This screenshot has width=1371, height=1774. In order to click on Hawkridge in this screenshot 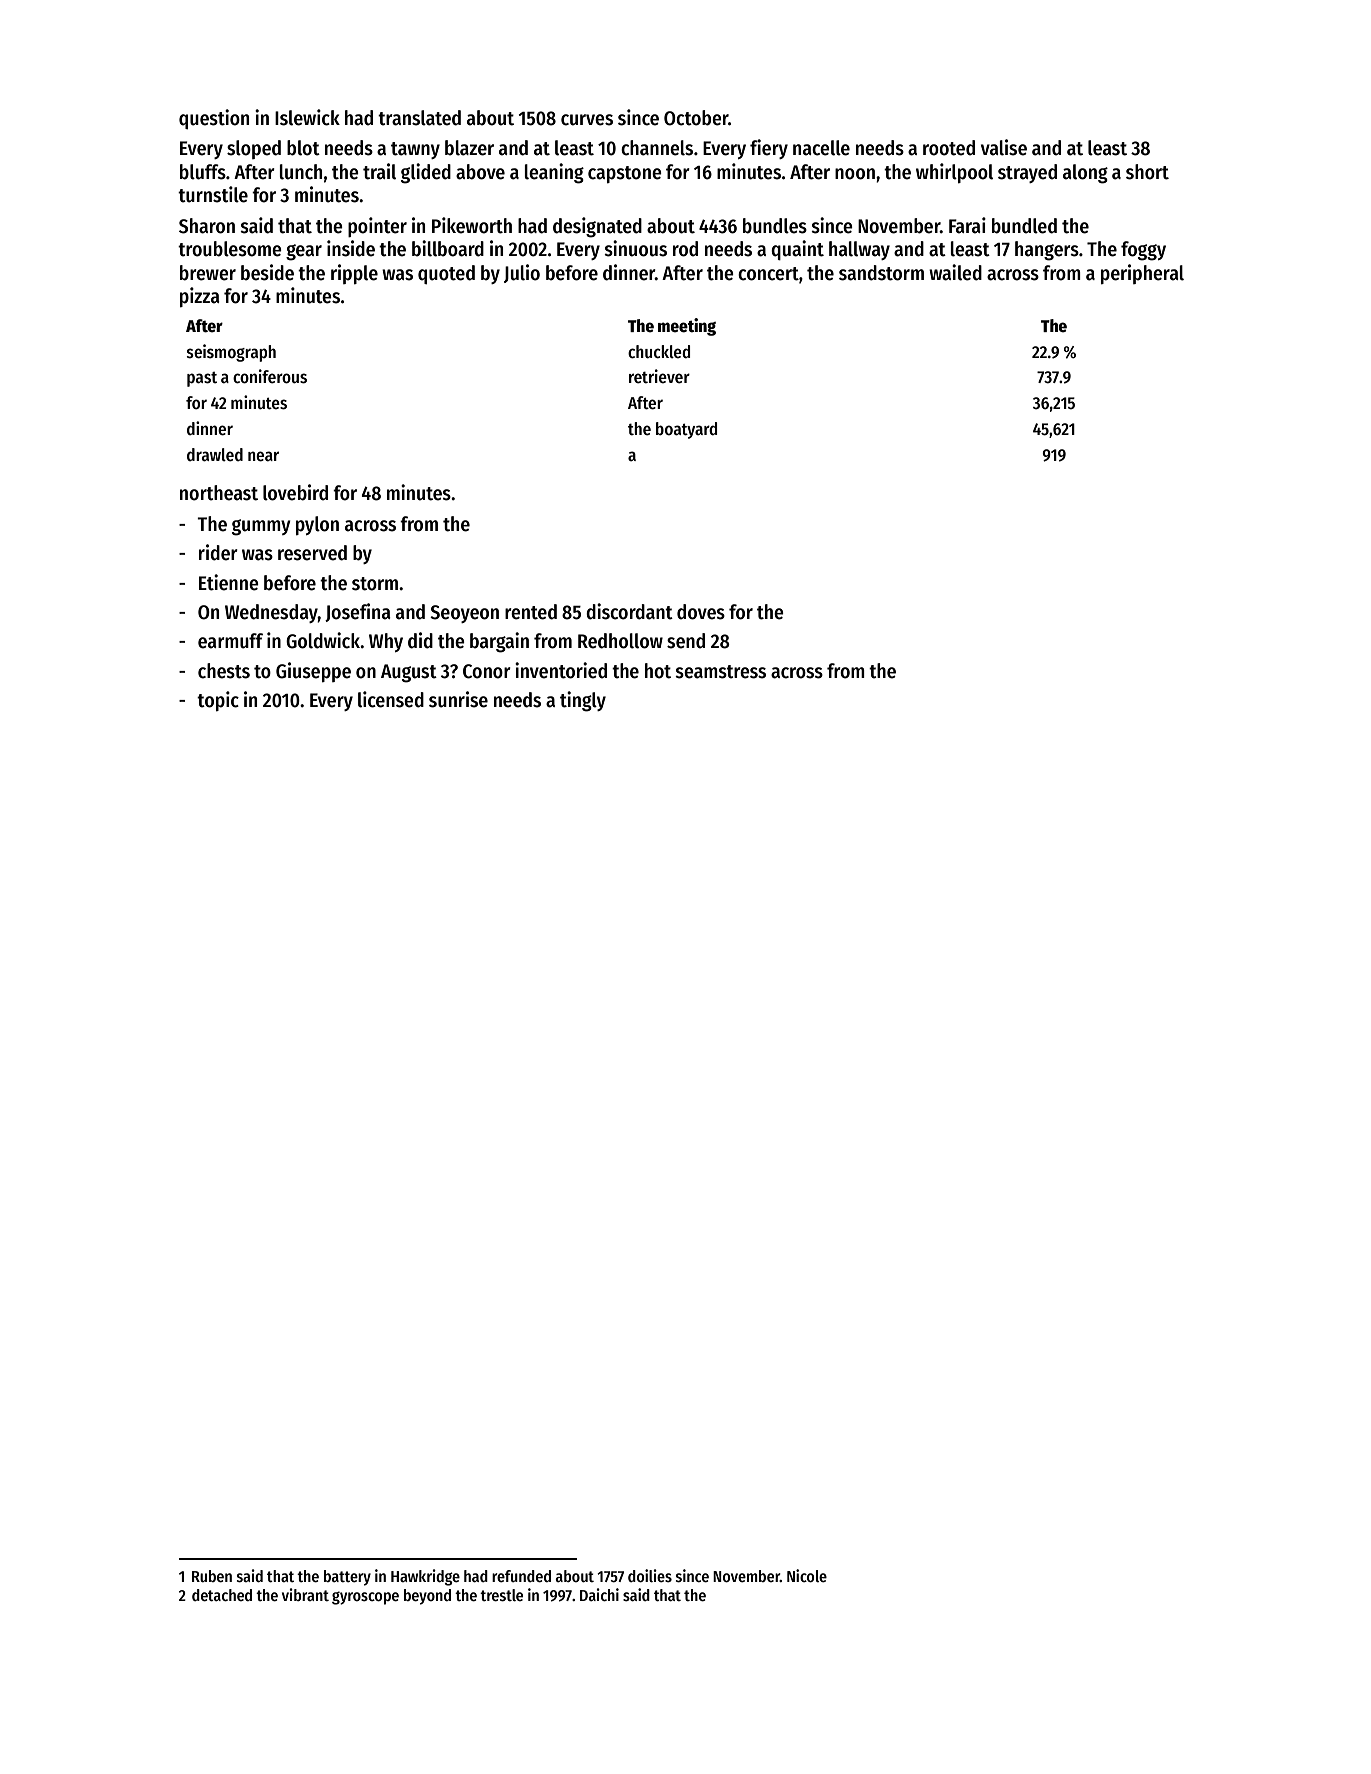, I will do `click(425, 1577)`.
